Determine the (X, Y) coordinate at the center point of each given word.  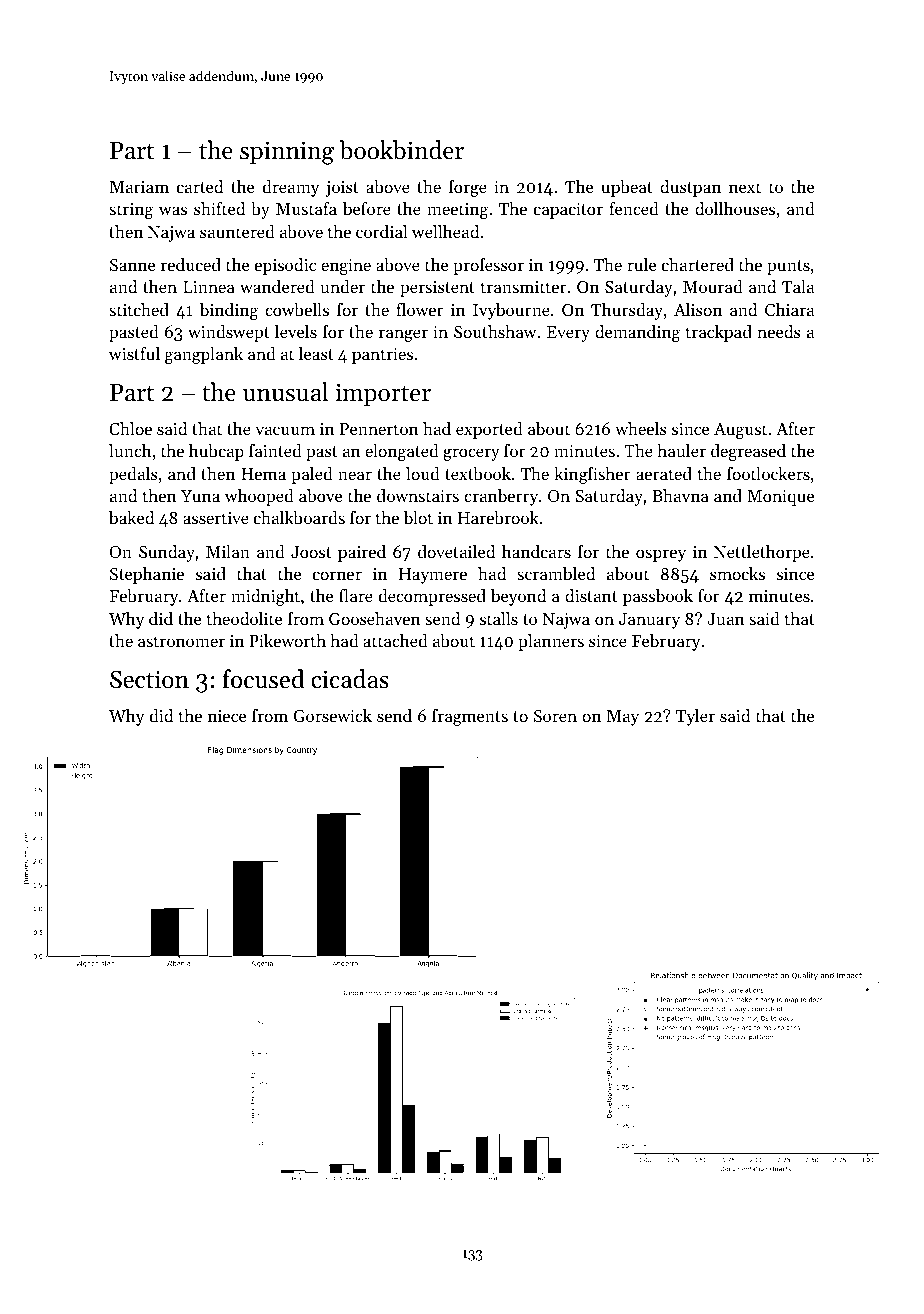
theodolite (244, 618)
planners (551, 642)
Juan (725, 619)
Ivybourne (511, 311)
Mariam (139, 187)
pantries (382, 356)
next (745, 187)
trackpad (719, 333)
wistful (134, 353)
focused (264, 679)
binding (228, 311)
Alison (698, 309)
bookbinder (401, 150)
